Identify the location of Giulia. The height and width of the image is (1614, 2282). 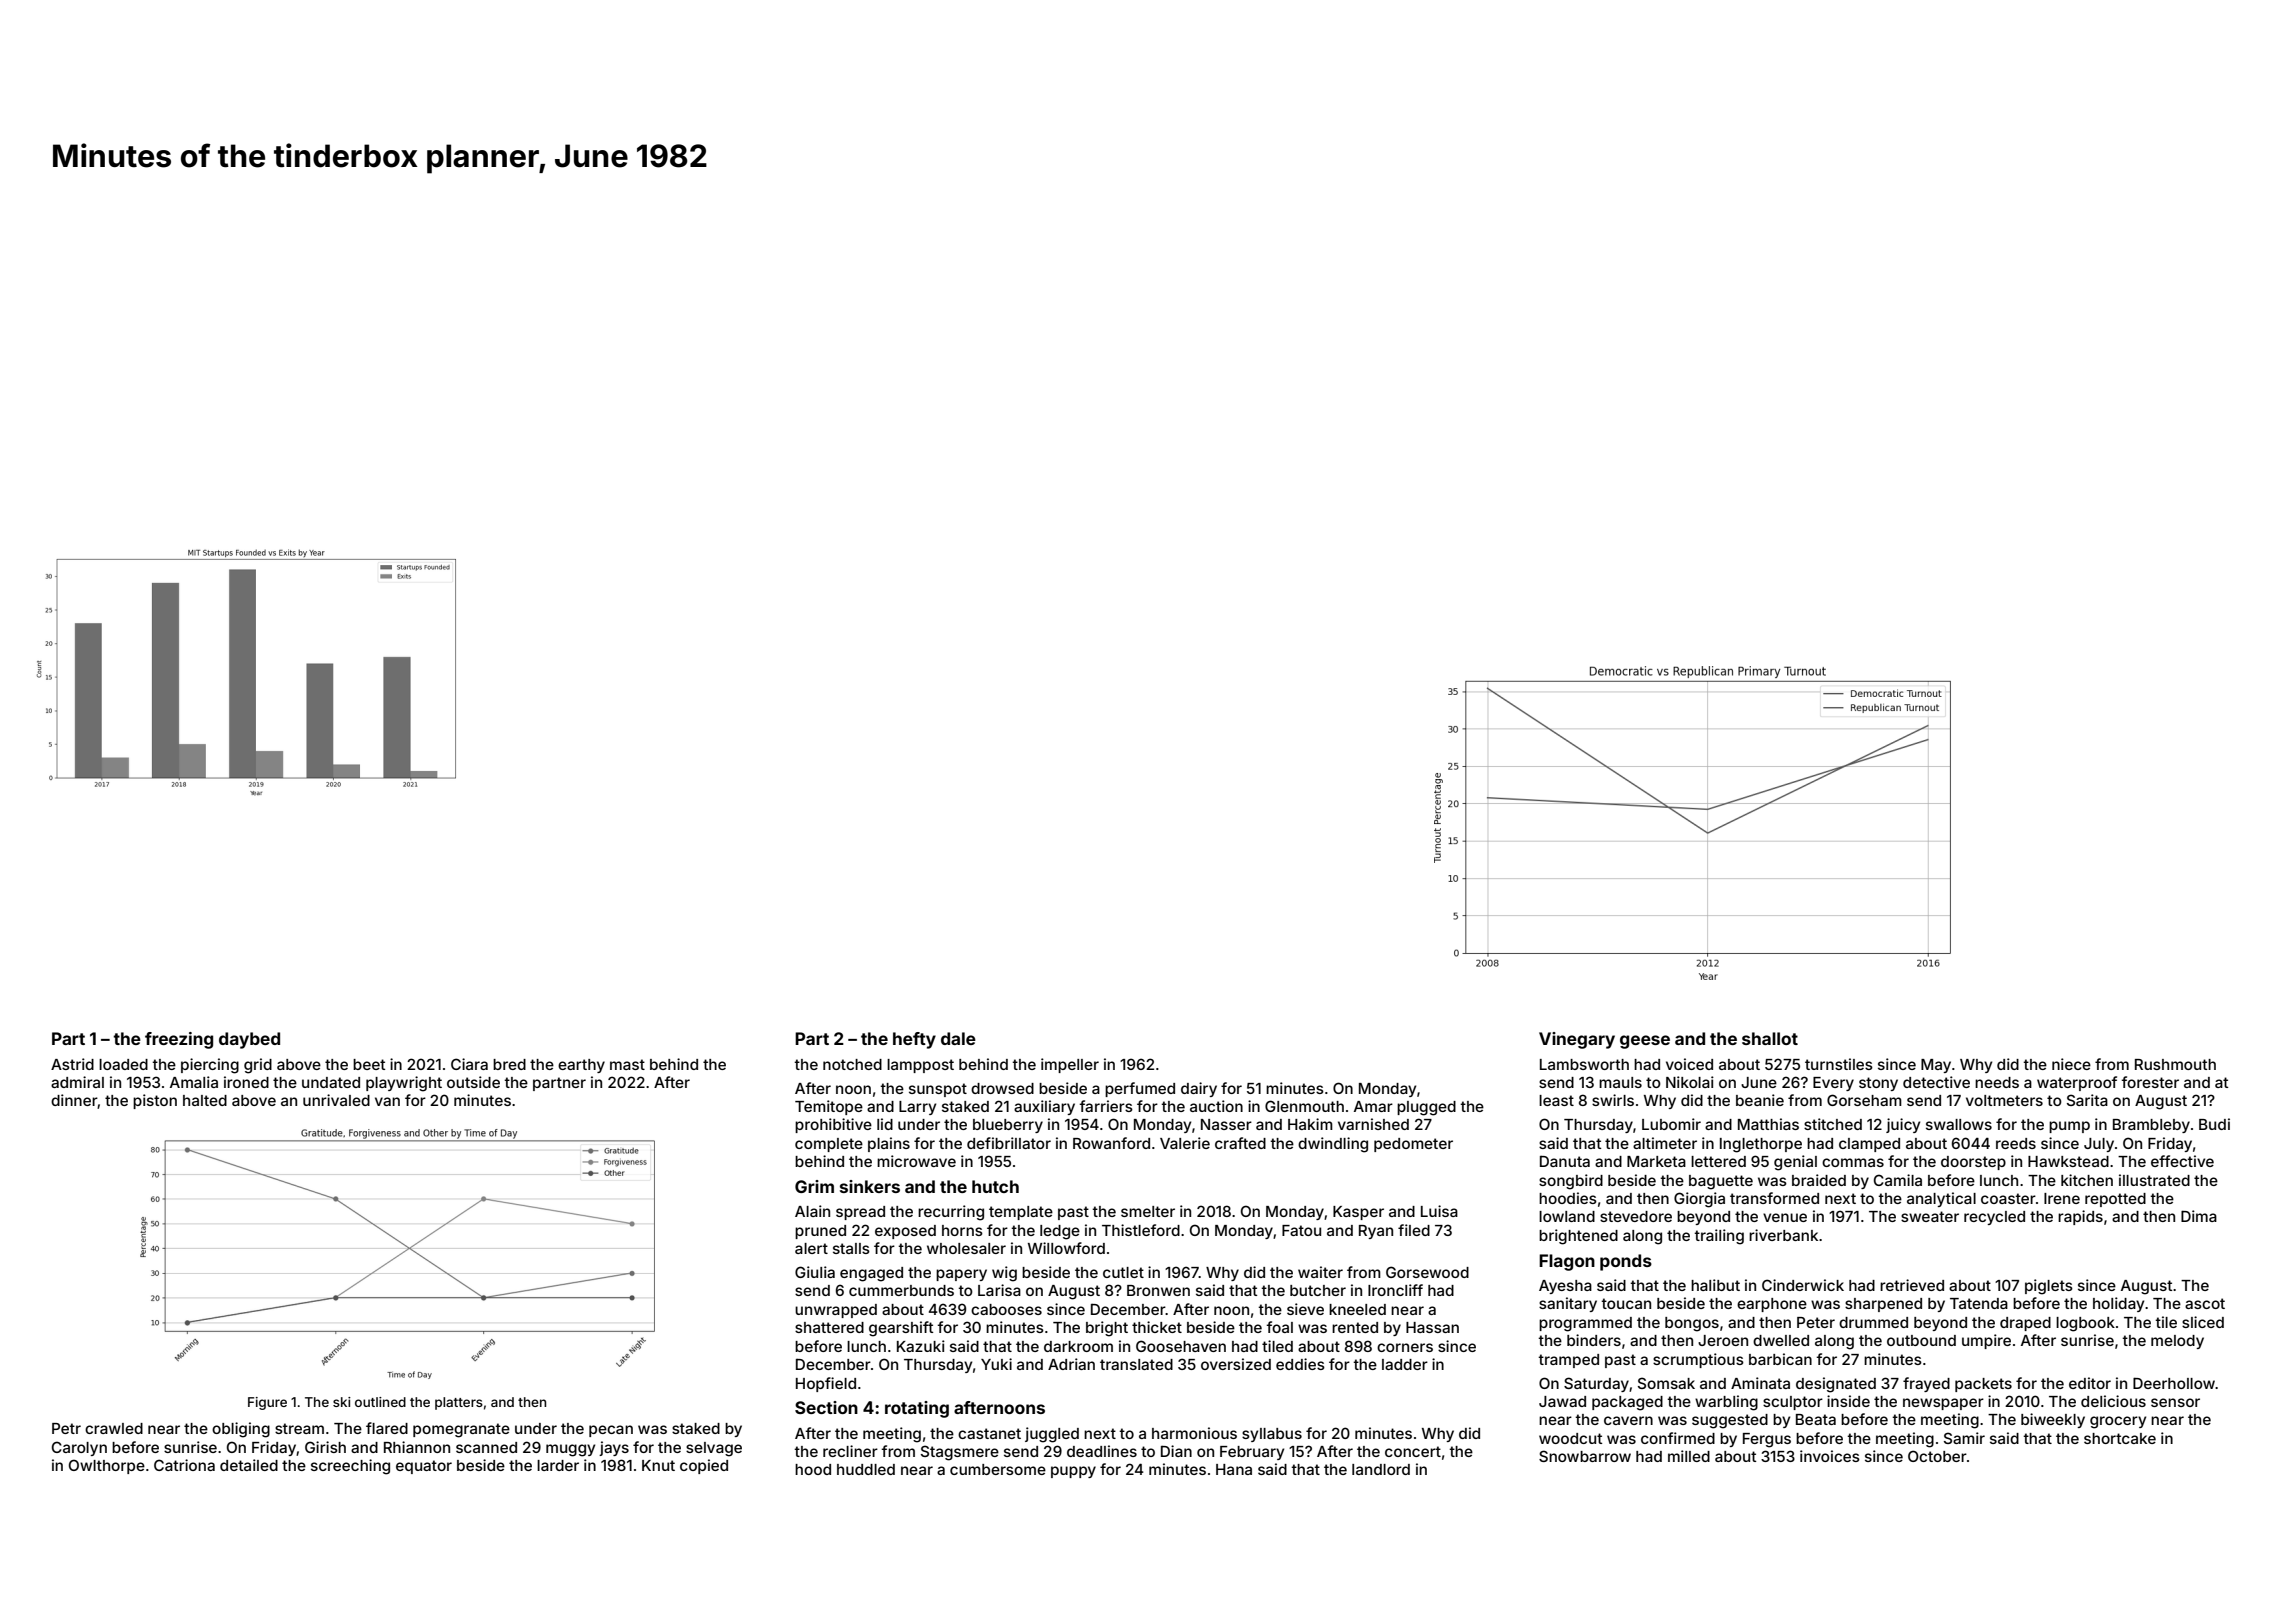
(815, 1272).
